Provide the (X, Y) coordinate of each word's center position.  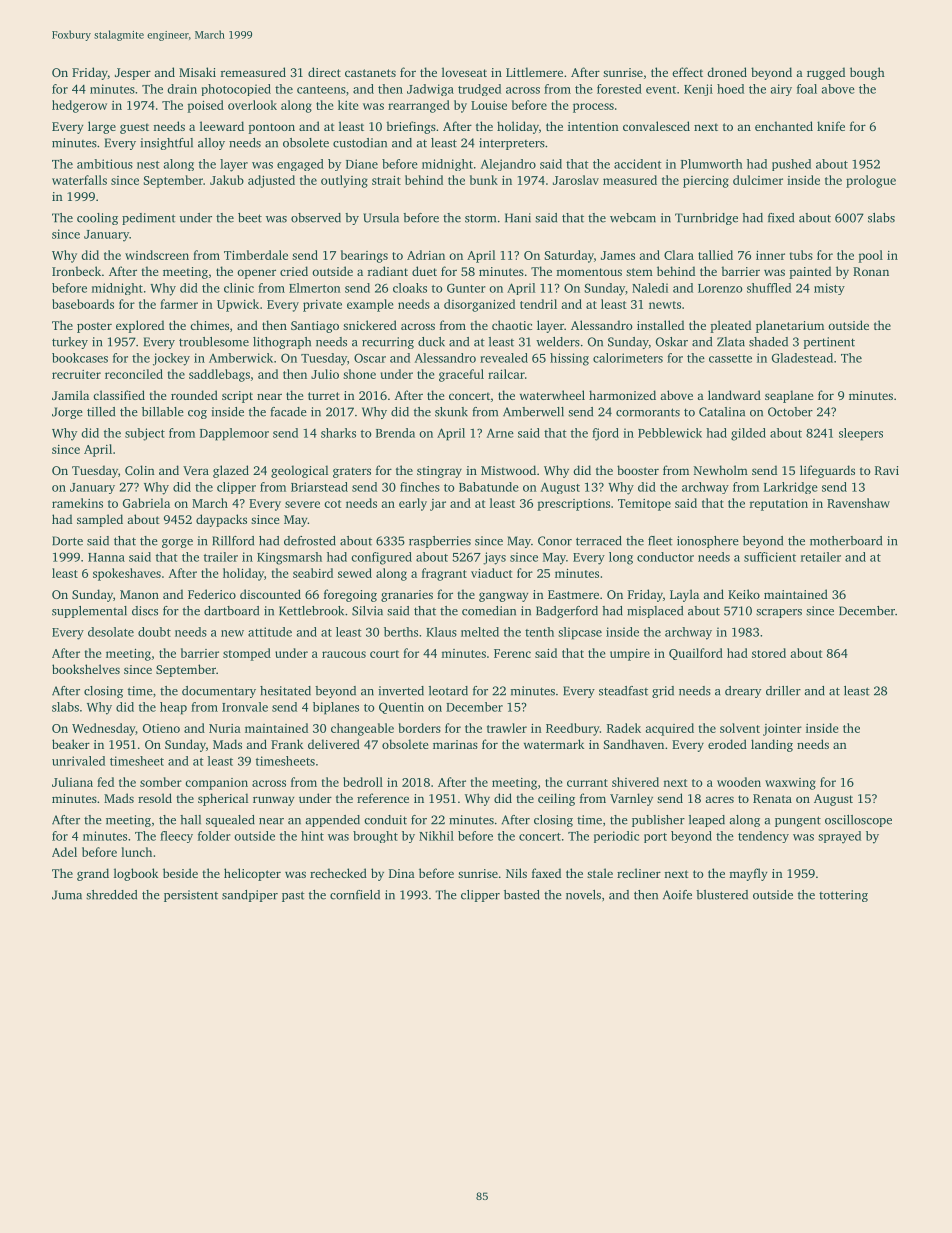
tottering (843, 896)
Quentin (401, 708)
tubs (801, 255)
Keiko (744, 594)
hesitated (285, 691)
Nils (516, 873)
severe (302, 504)
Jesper (133, 74)
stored (769, 653)
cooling (97, 219)
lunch (136, 852)
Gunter (466, 288)
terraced (599, 541)
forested (619, 89)
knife (831, 126)
